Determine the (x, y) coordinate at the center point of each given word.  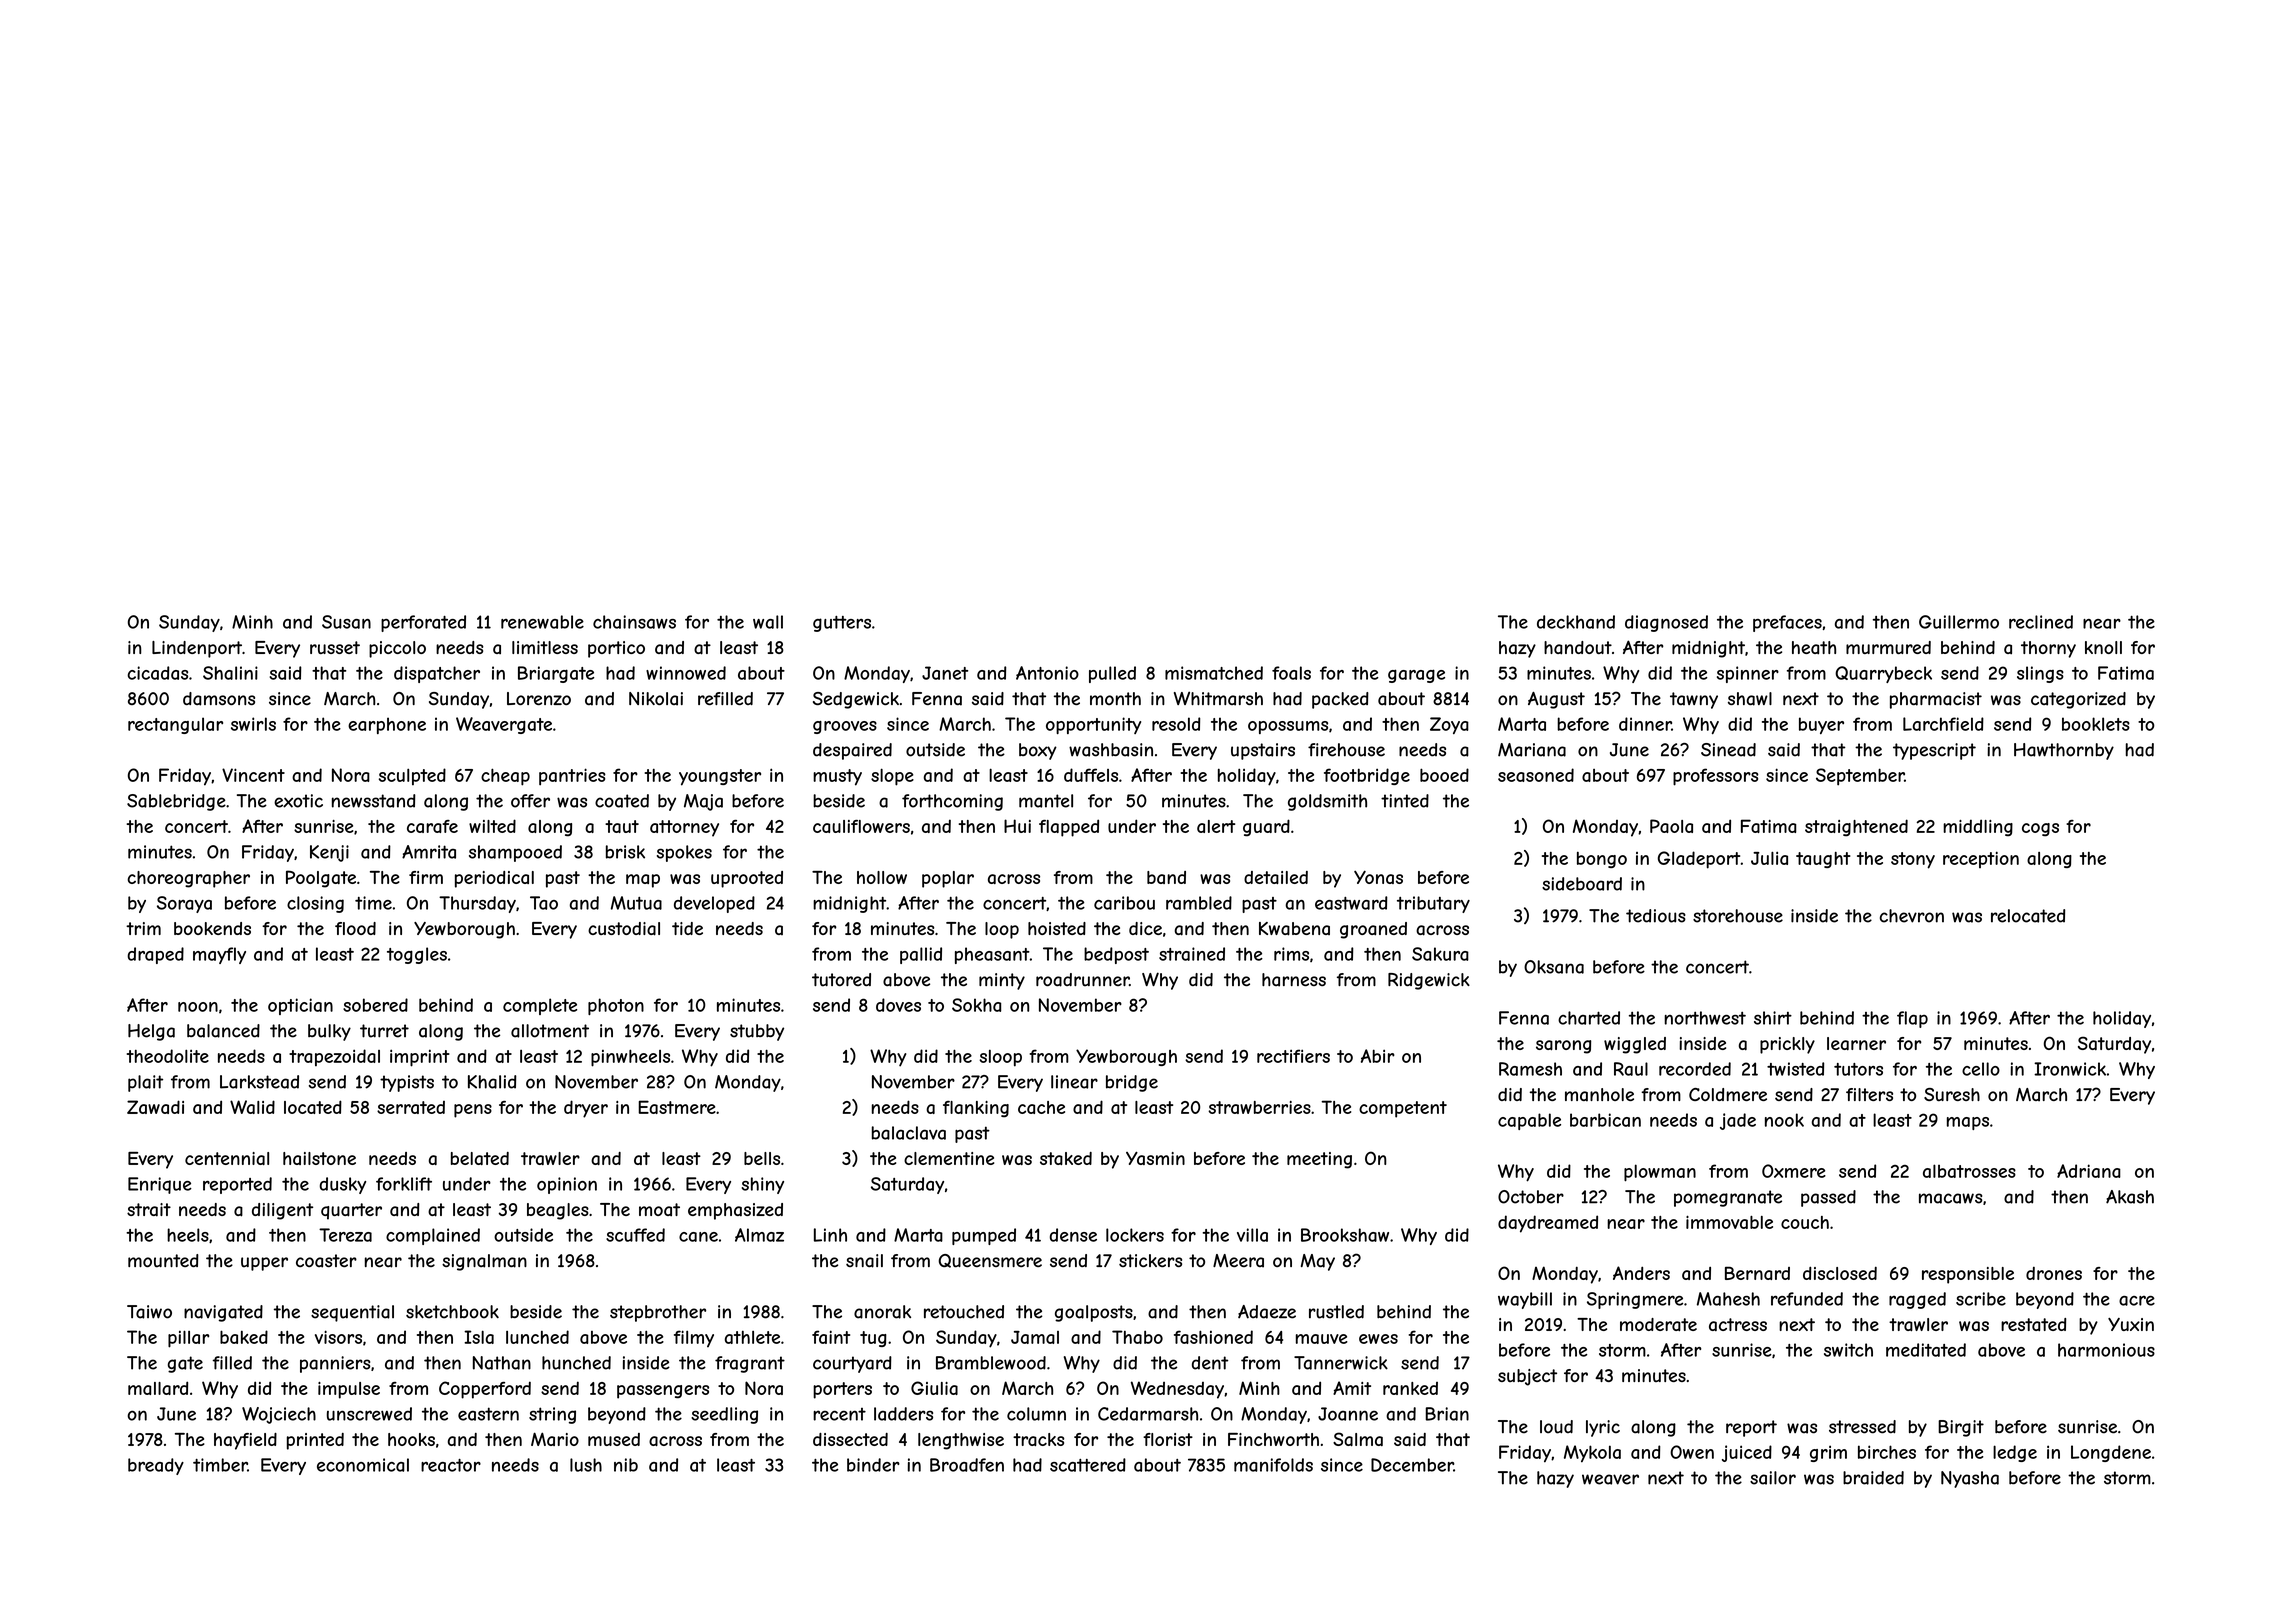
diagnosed (1666, 623)
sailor (1773, 1478)
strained (1192, 954)
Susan (346, 622)
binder (873, 1465)
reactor (451, 1465)
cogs (2040, 830)
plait (145, 1083)
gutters (842, 624)
